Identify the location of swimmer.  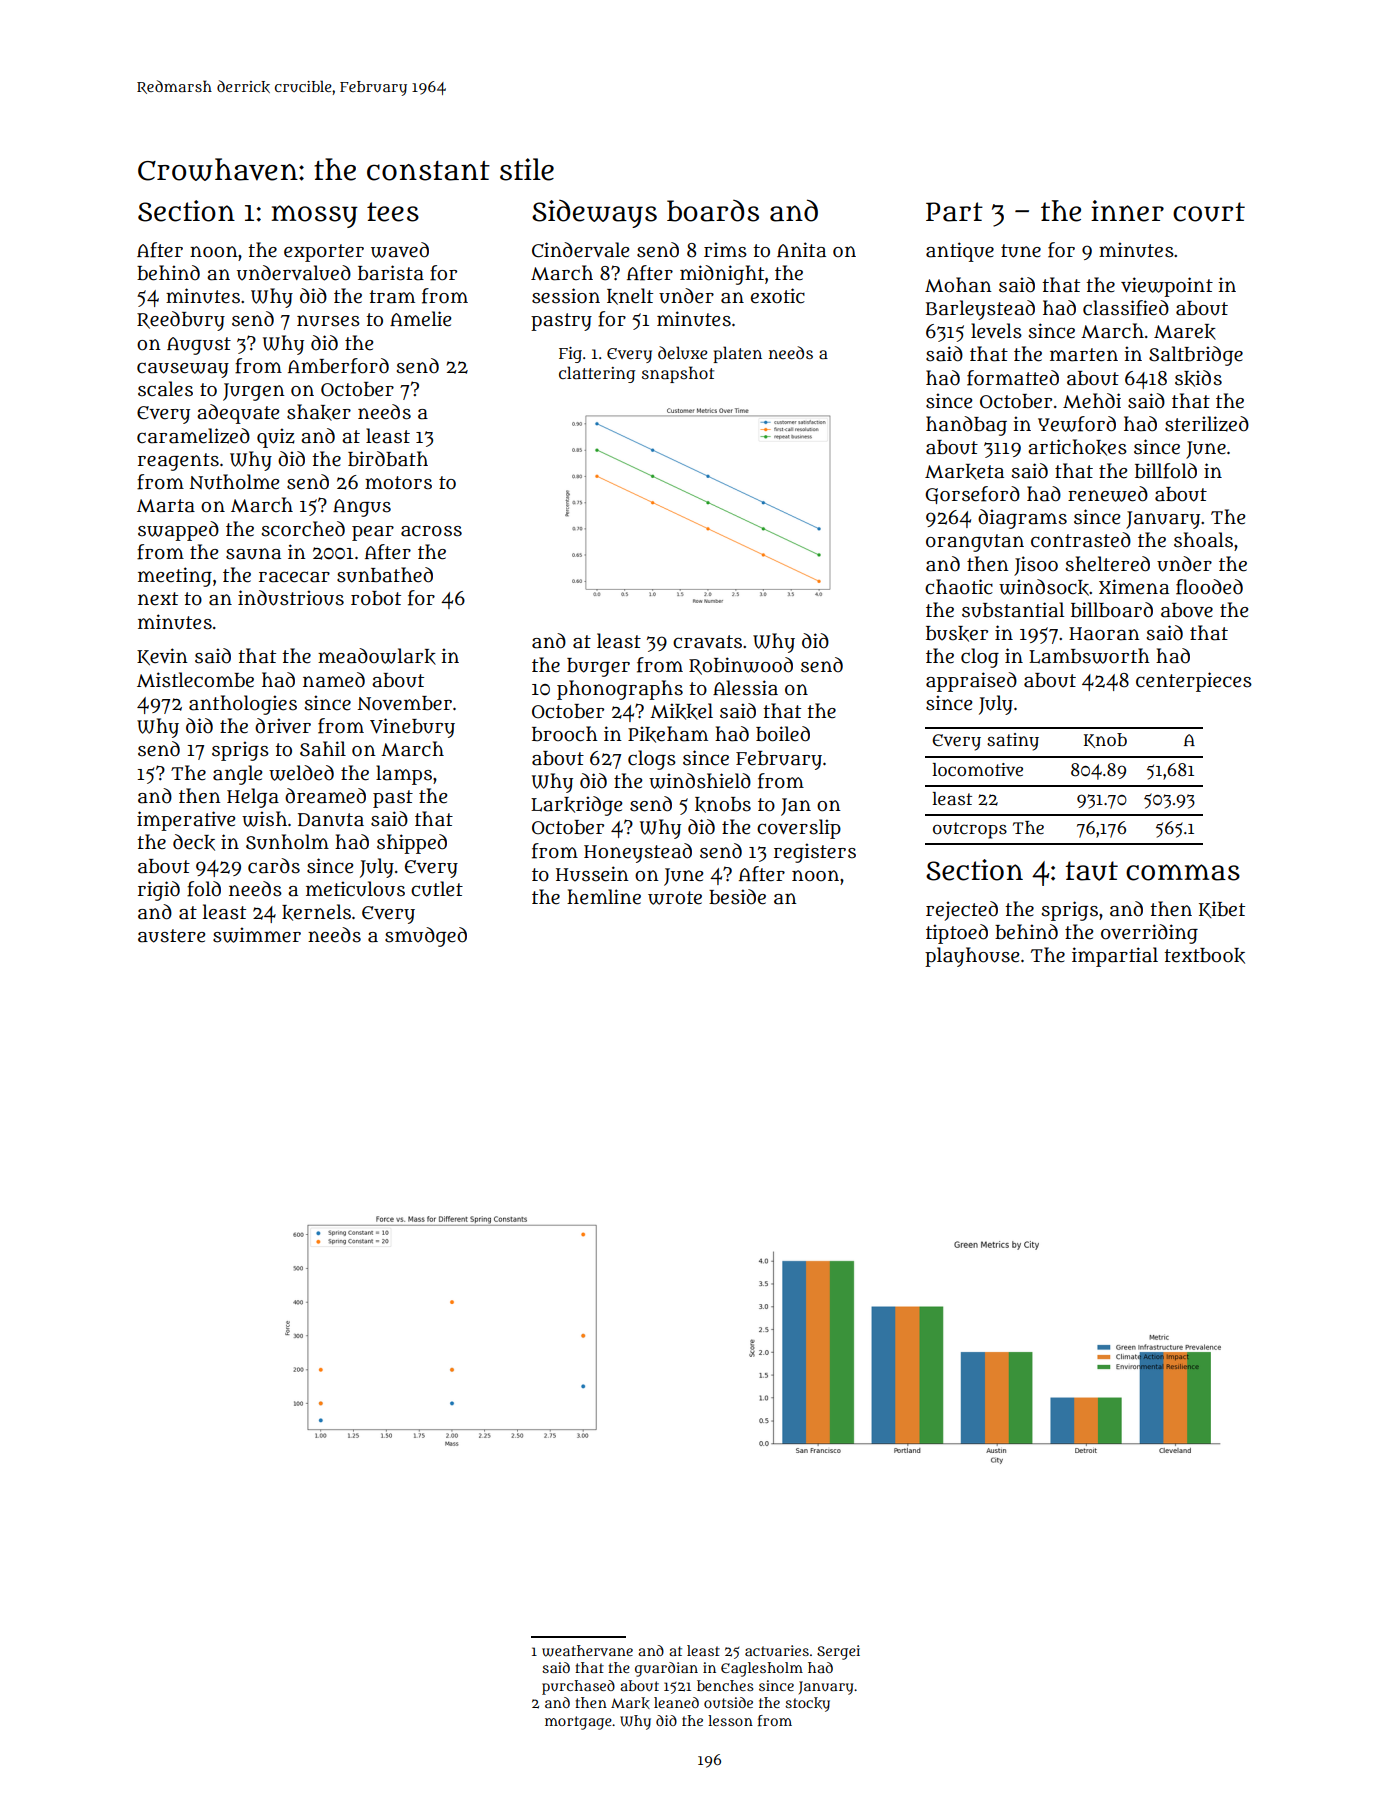
(257, 935).
